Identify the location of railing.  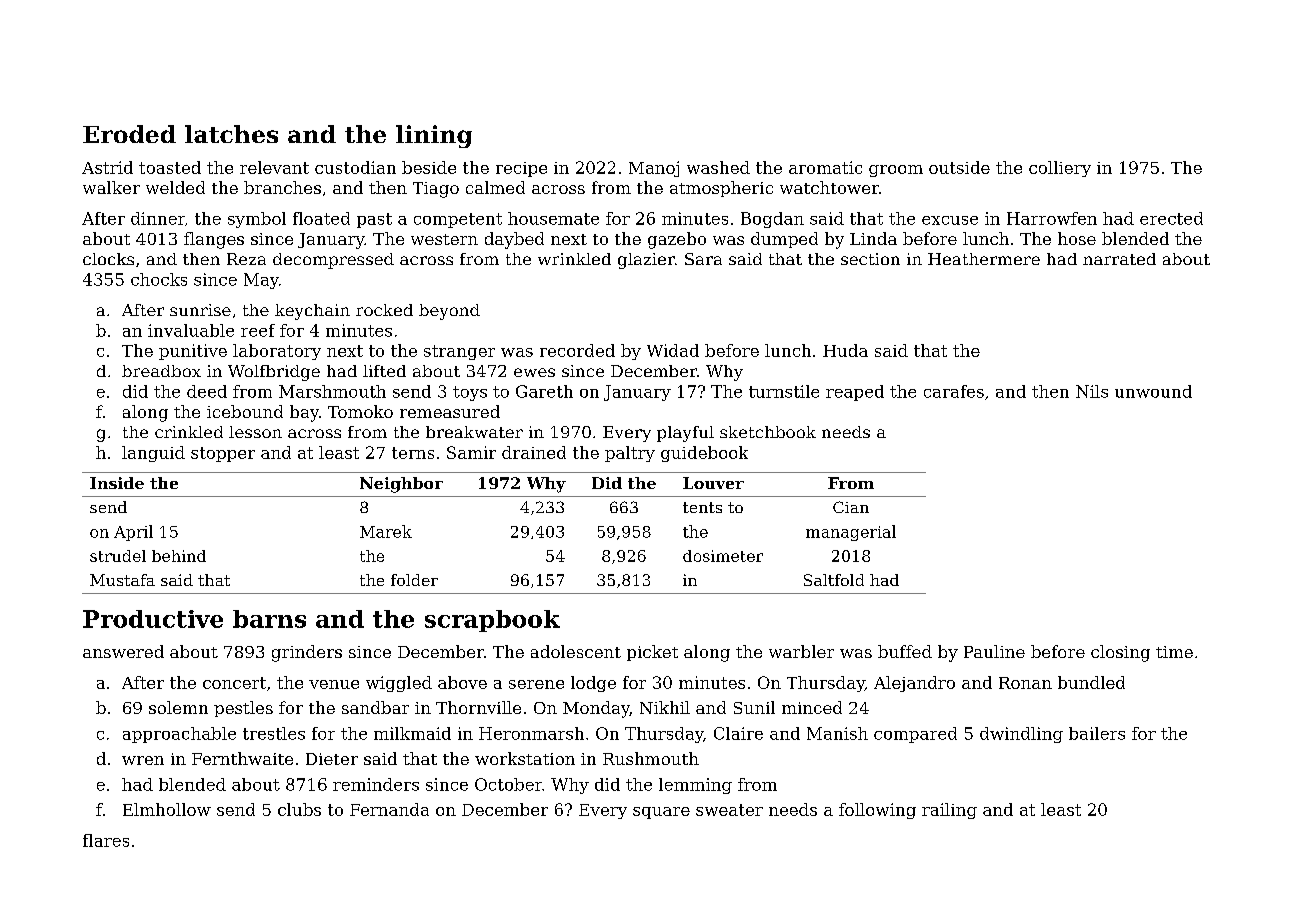
(949, 811).
